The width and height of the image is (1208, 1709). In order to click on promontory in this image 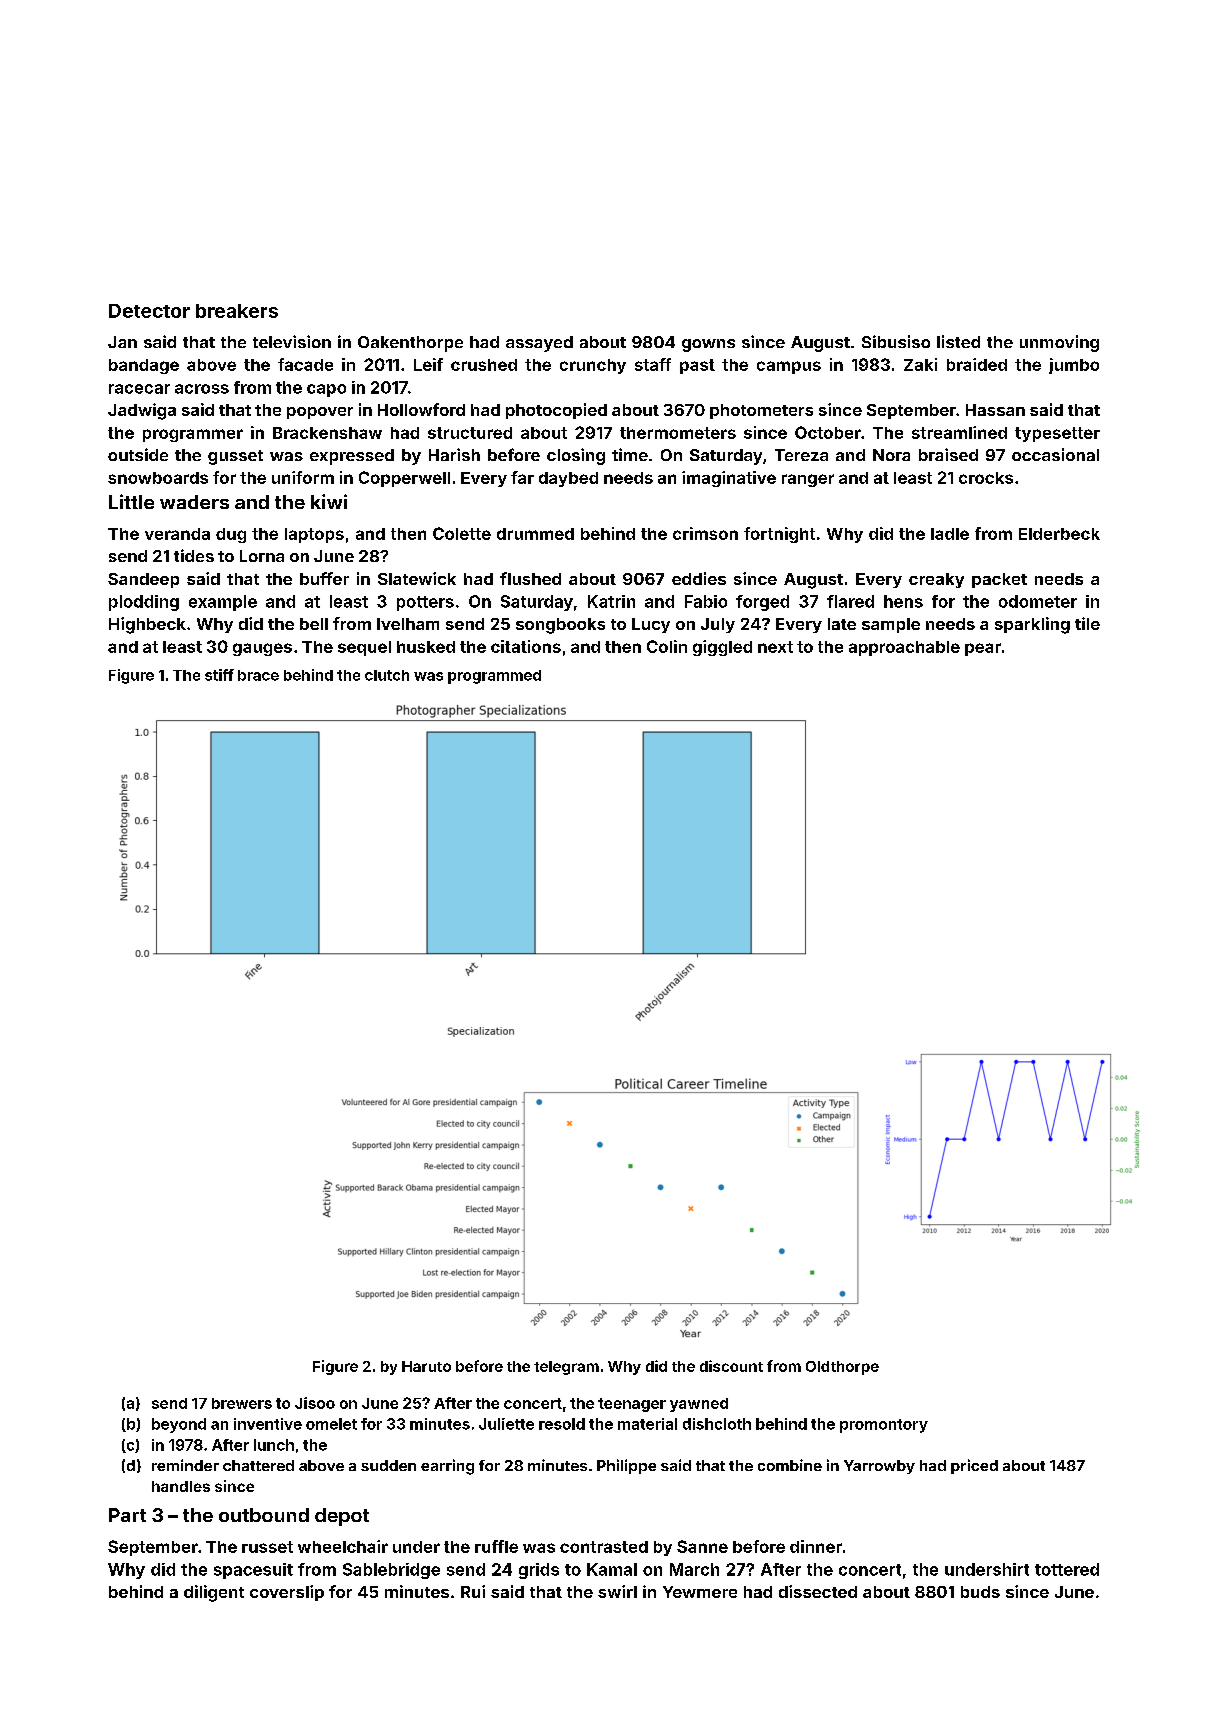, I will do `click(884, 1426)`.
